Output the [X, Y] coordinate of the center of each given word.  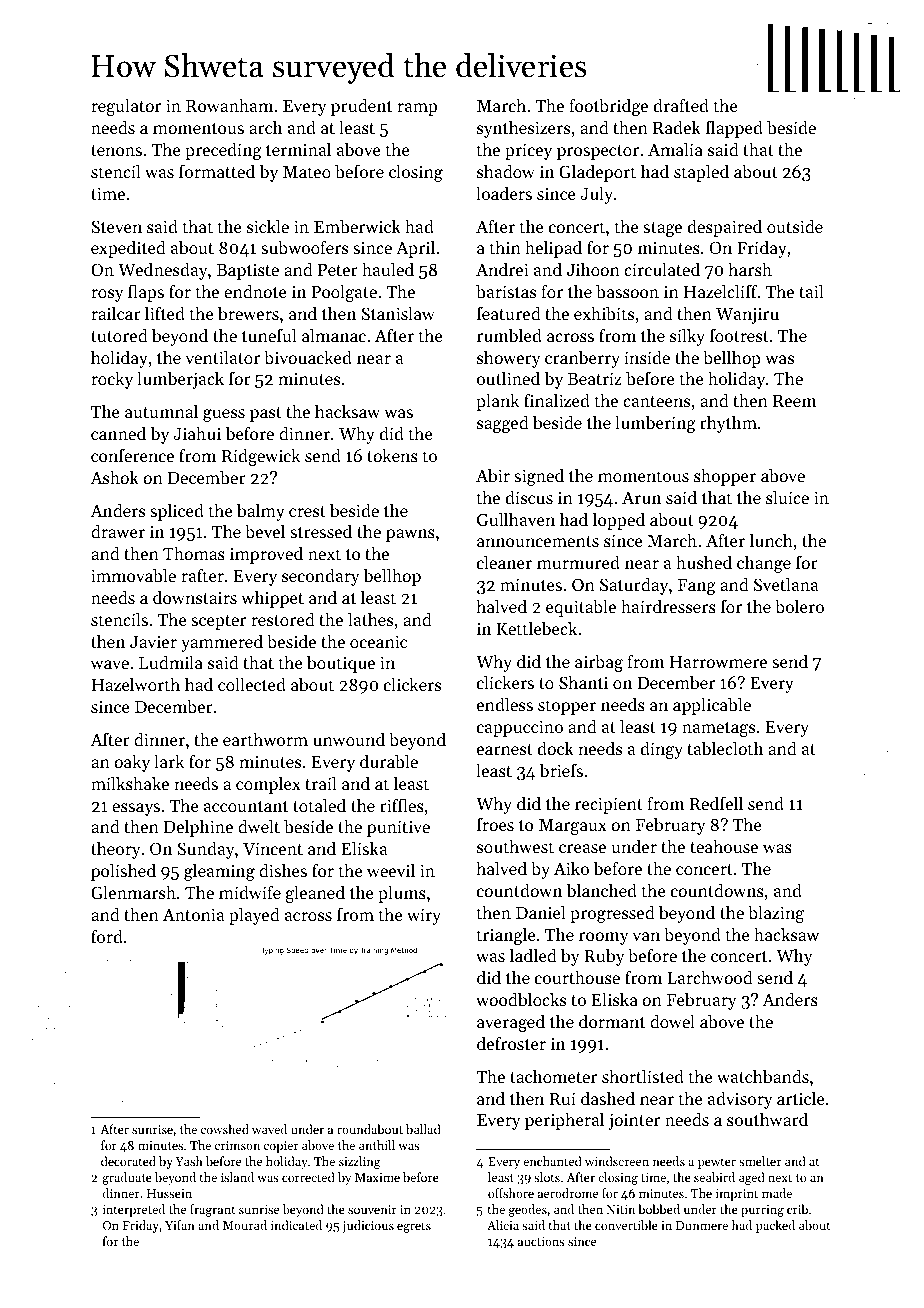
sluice [787, 497]
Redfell [716, 803]
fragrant [212, 1210]
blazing [776, 914]
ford [107, 936]
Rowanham [229, 105]
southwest [515, 846]
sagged [503, 424]
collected [252, 684]
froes [495, 824]
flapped [734, 129]
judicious [368, 1226]
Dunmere [702, 1225]
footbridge [608, 107]
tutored [119, 335]
